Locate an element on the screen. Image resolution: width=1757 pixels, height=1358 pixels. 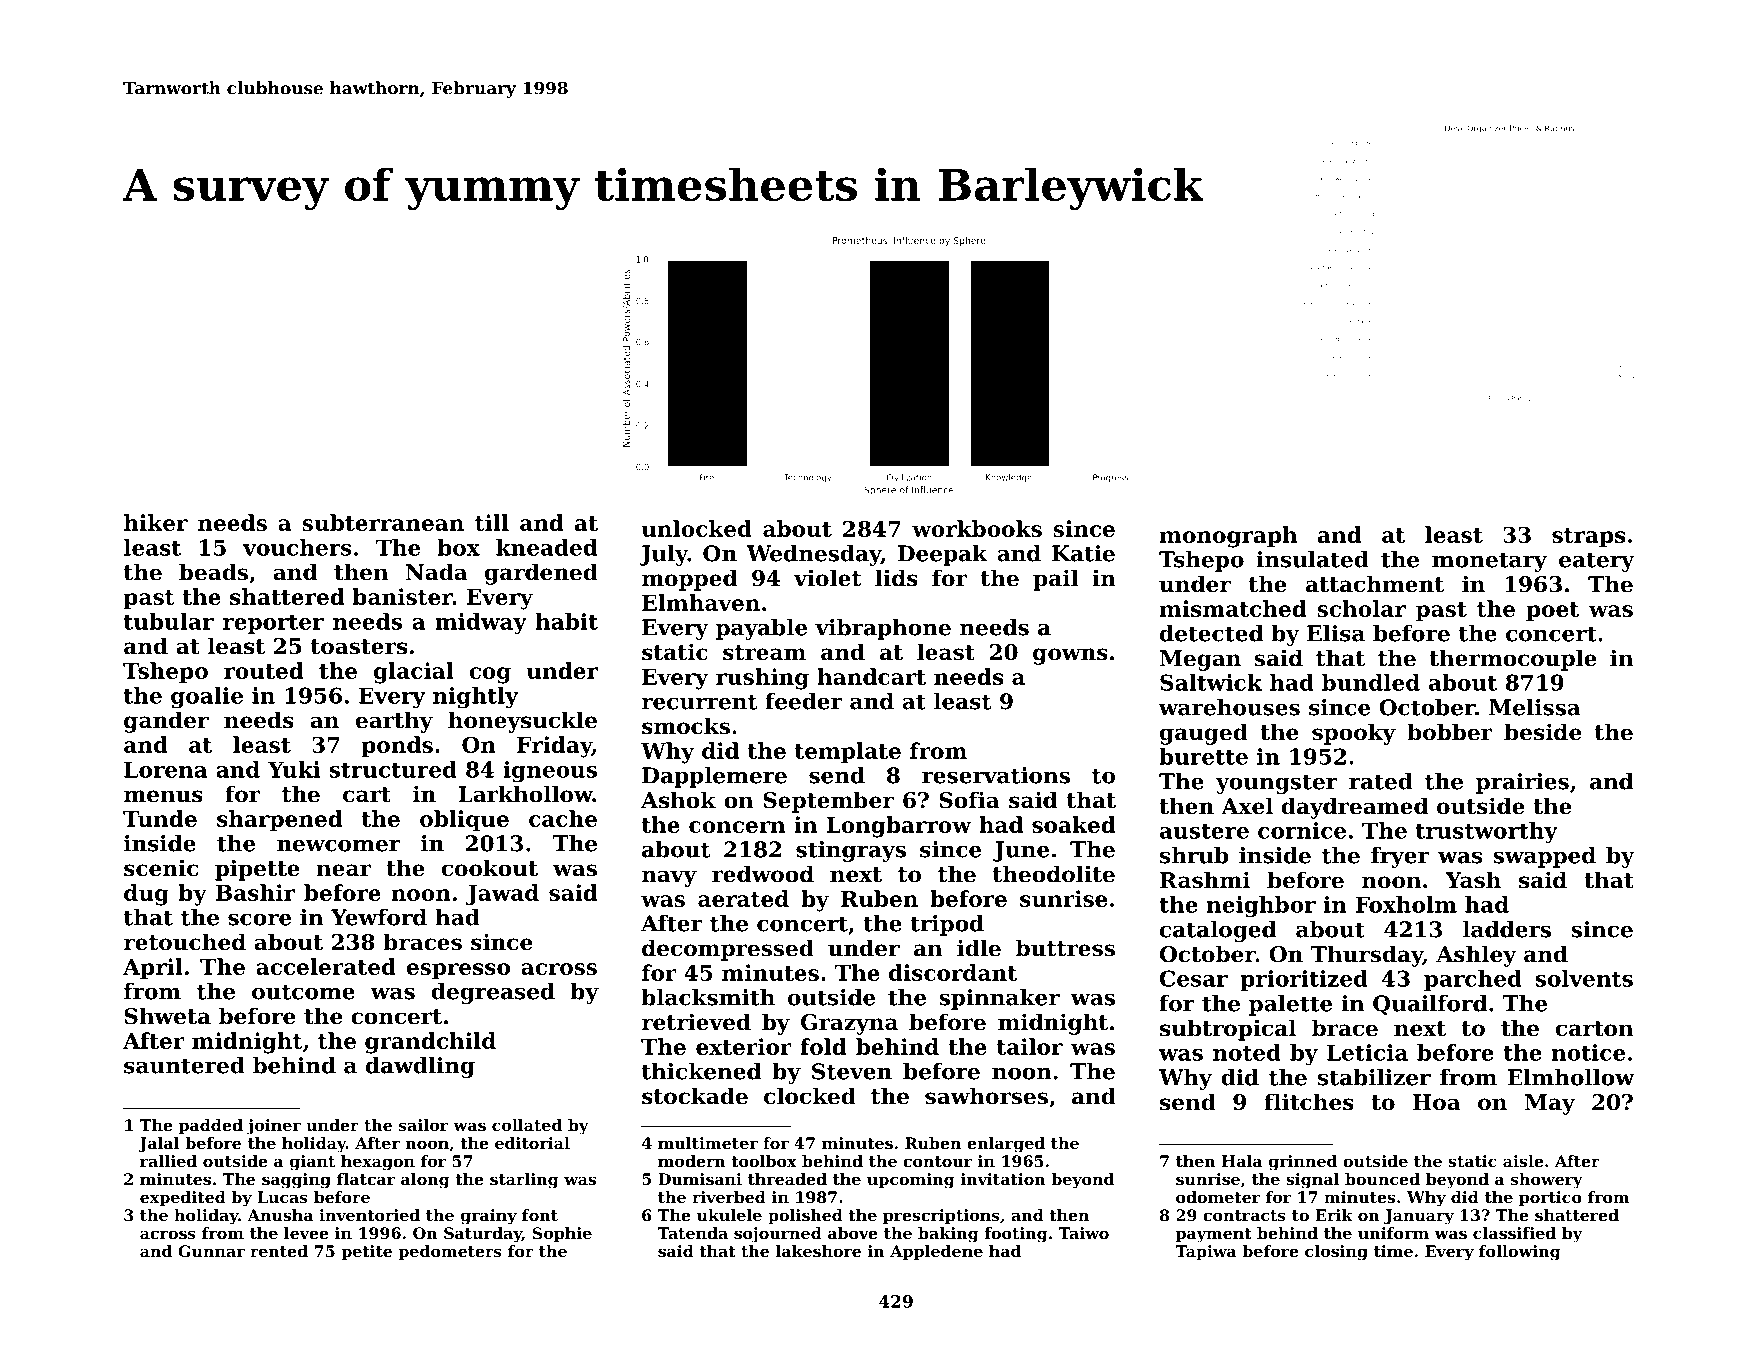
Foxholm is located at coordinates (1406, 904).
